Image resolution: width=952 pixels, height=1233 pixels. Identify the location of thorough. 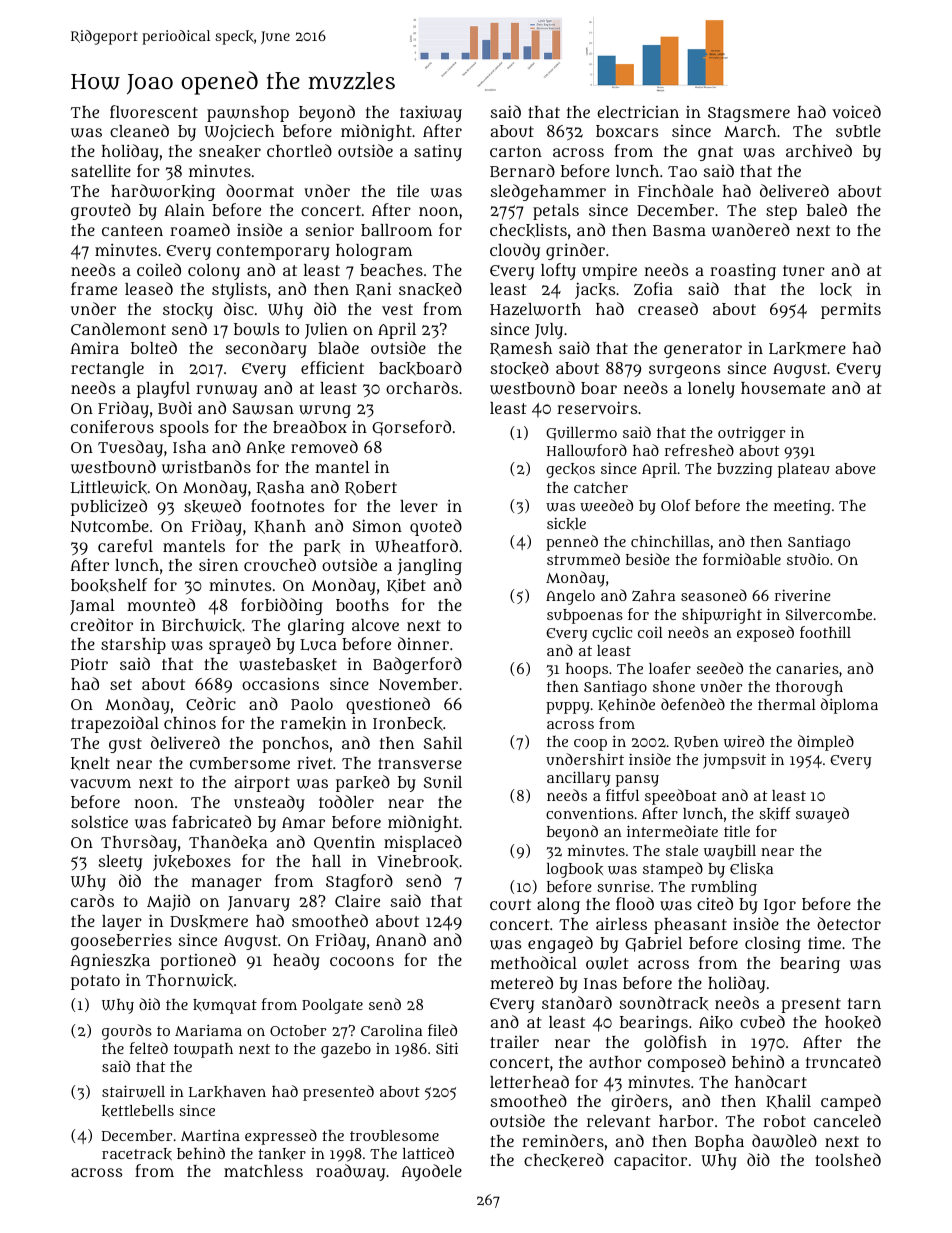
(809, 688).
